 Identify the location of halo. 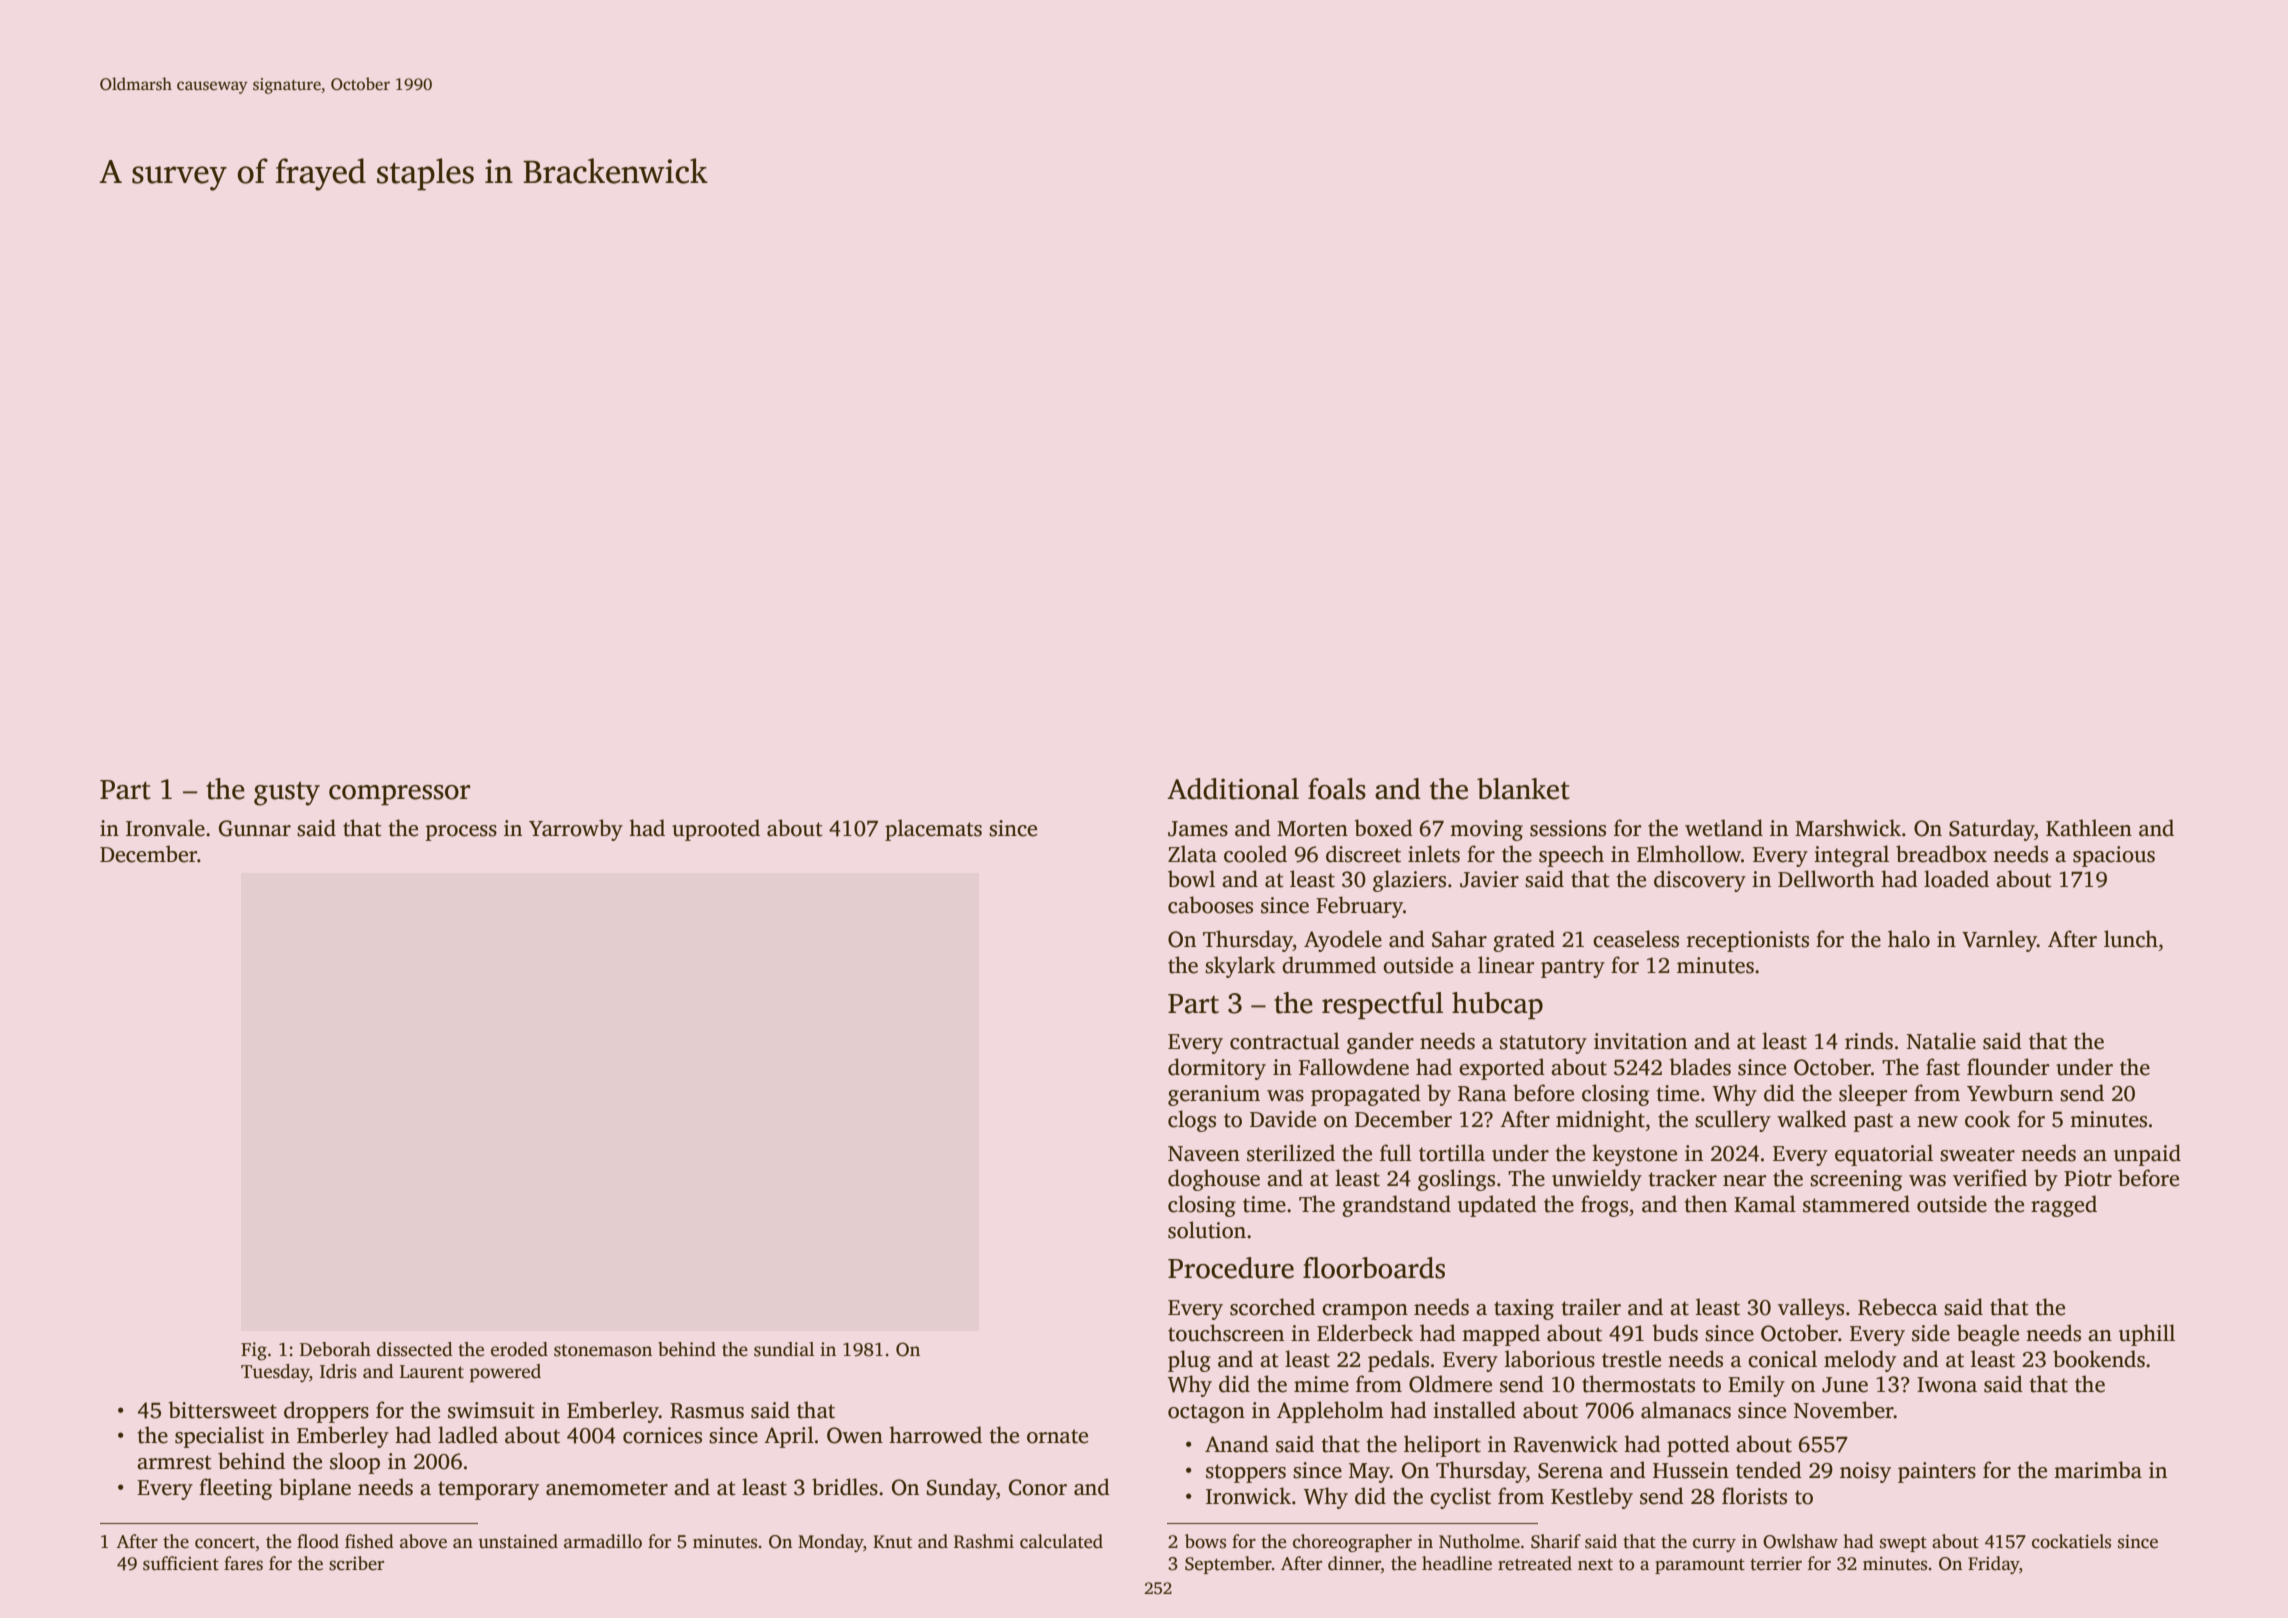
(1909, 939).
